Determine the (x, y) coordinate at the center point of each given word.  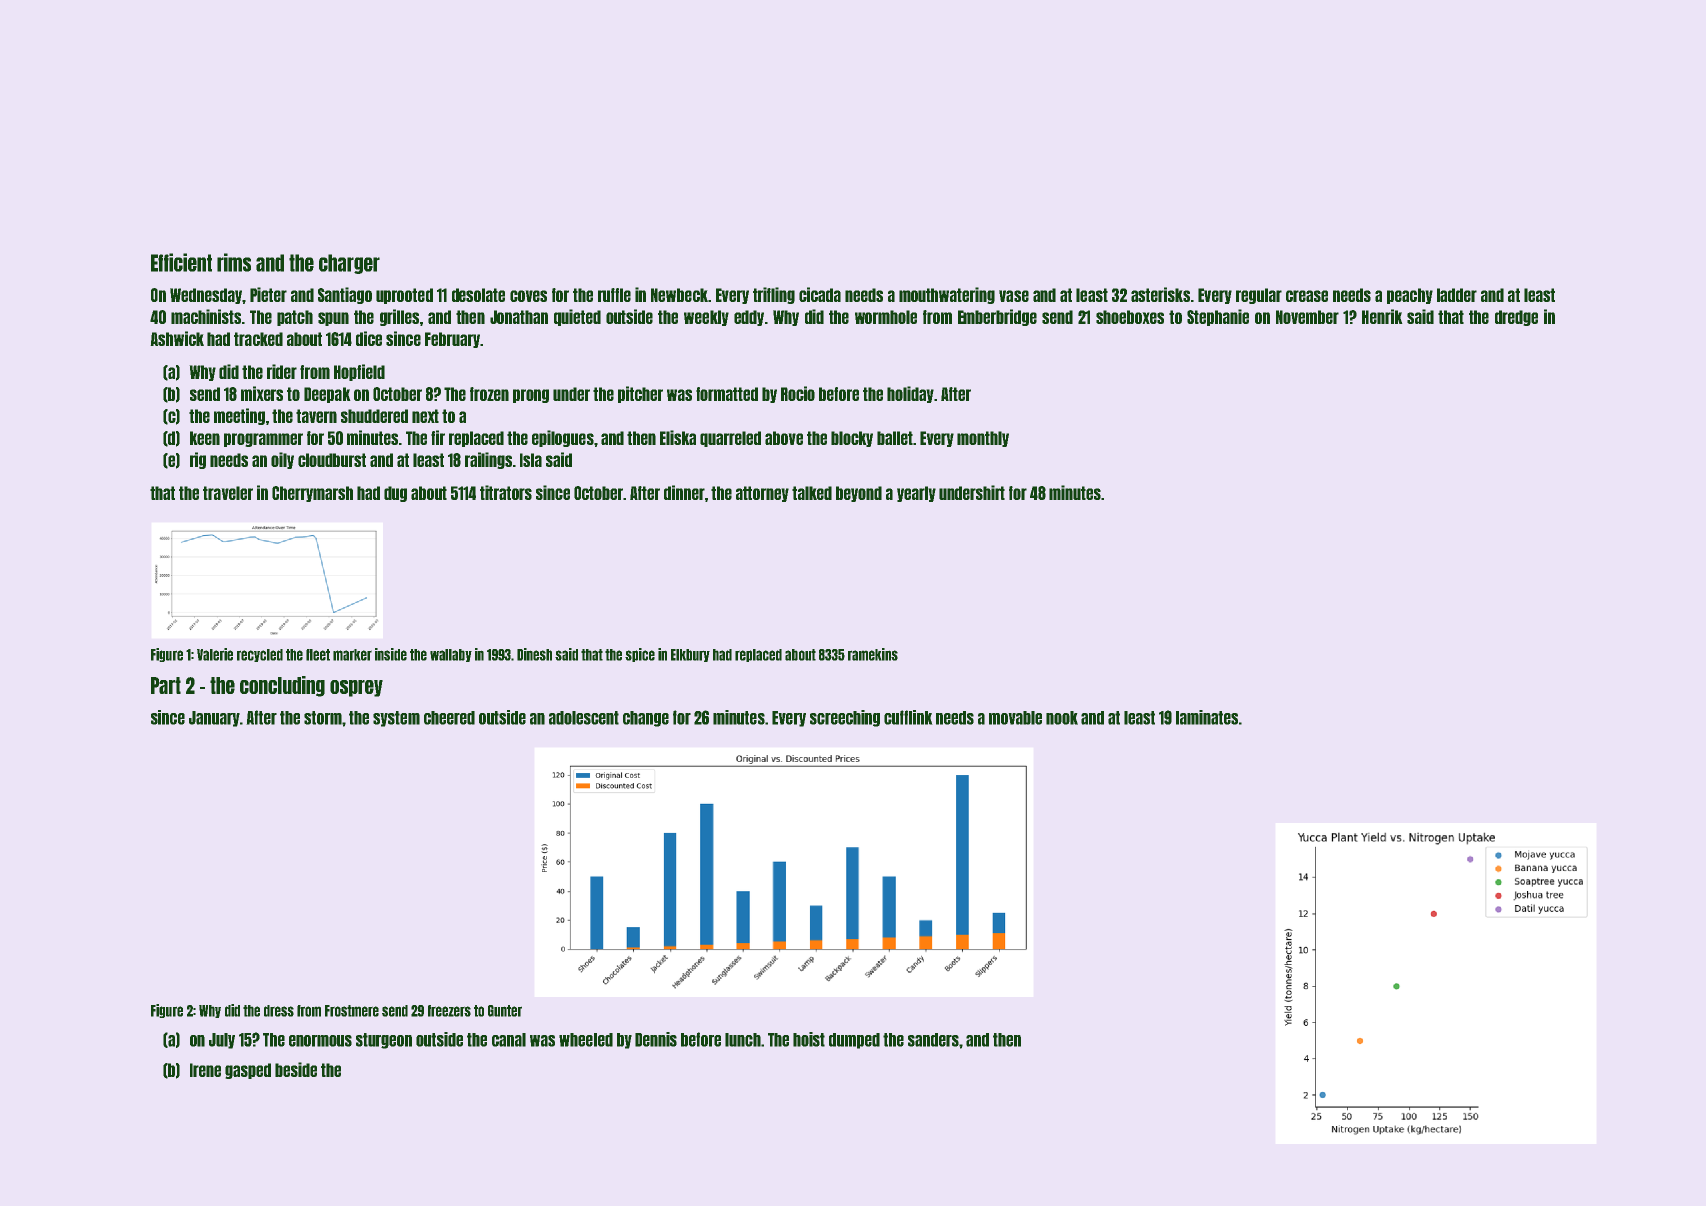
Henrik (1382, 316)
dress (279, 1011)
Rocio (798, 393)
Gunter (505, 1011)
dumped (854, 1041)
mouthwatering (947, 295)
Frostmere (352, 1011)
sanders (933, 1040)
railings (488, 460)
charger (349, 264)
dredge (1516, 318)
